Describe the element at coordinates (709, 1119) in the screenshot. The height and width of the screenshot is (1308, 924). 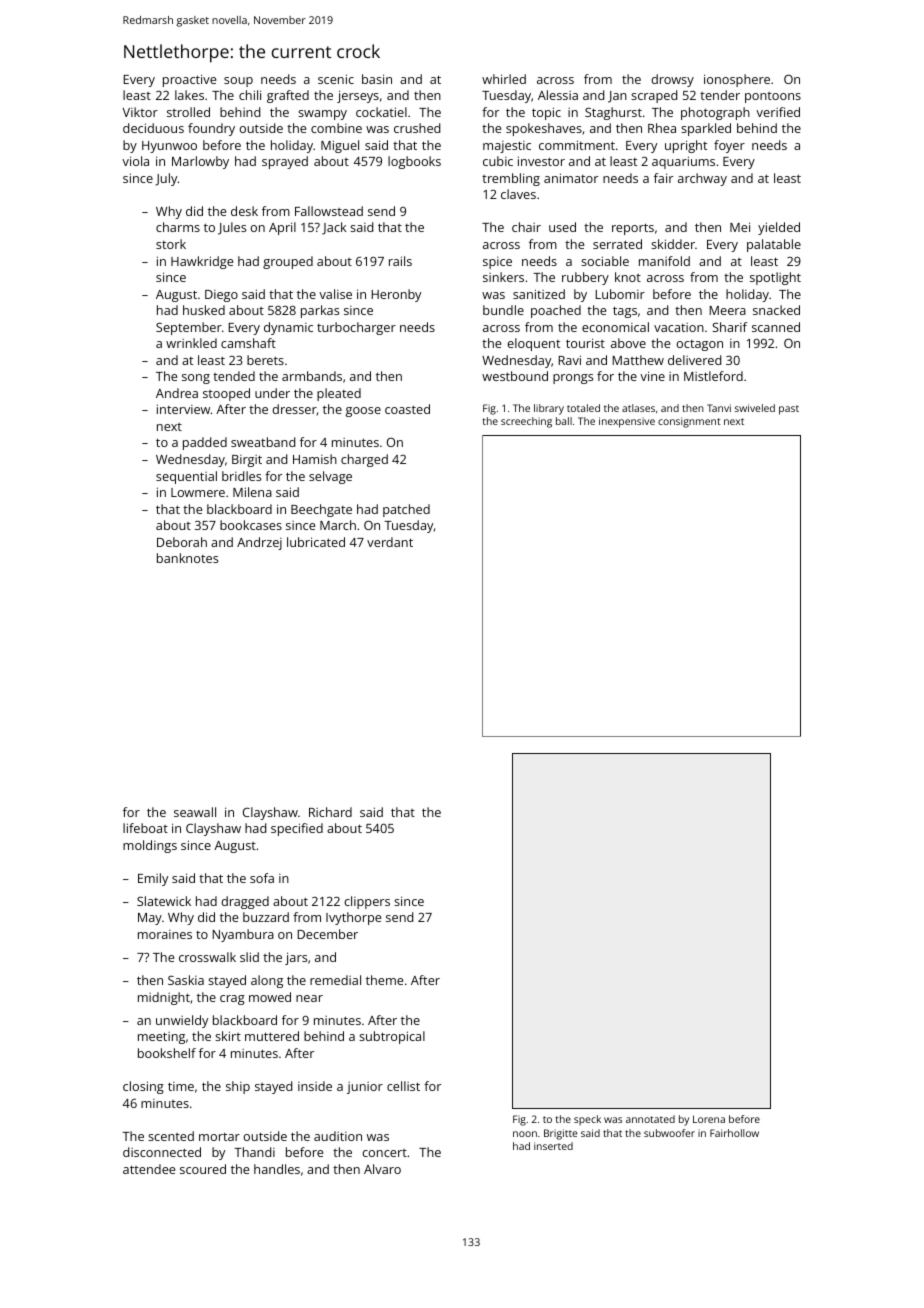
I see `Lorena` at that location.
